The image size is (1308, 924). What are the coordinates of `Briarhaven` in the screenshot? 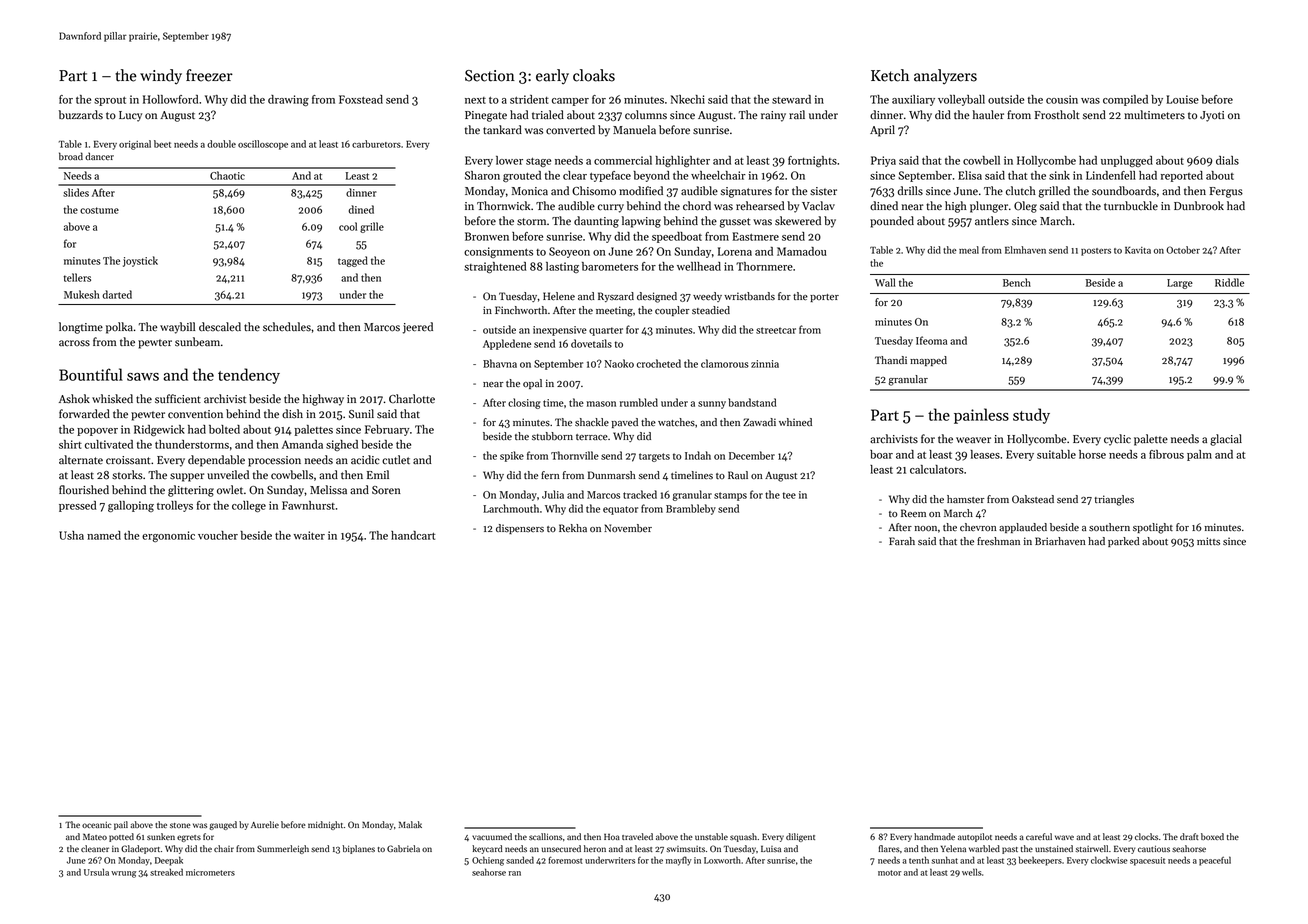 It's located at (1060, 541).
